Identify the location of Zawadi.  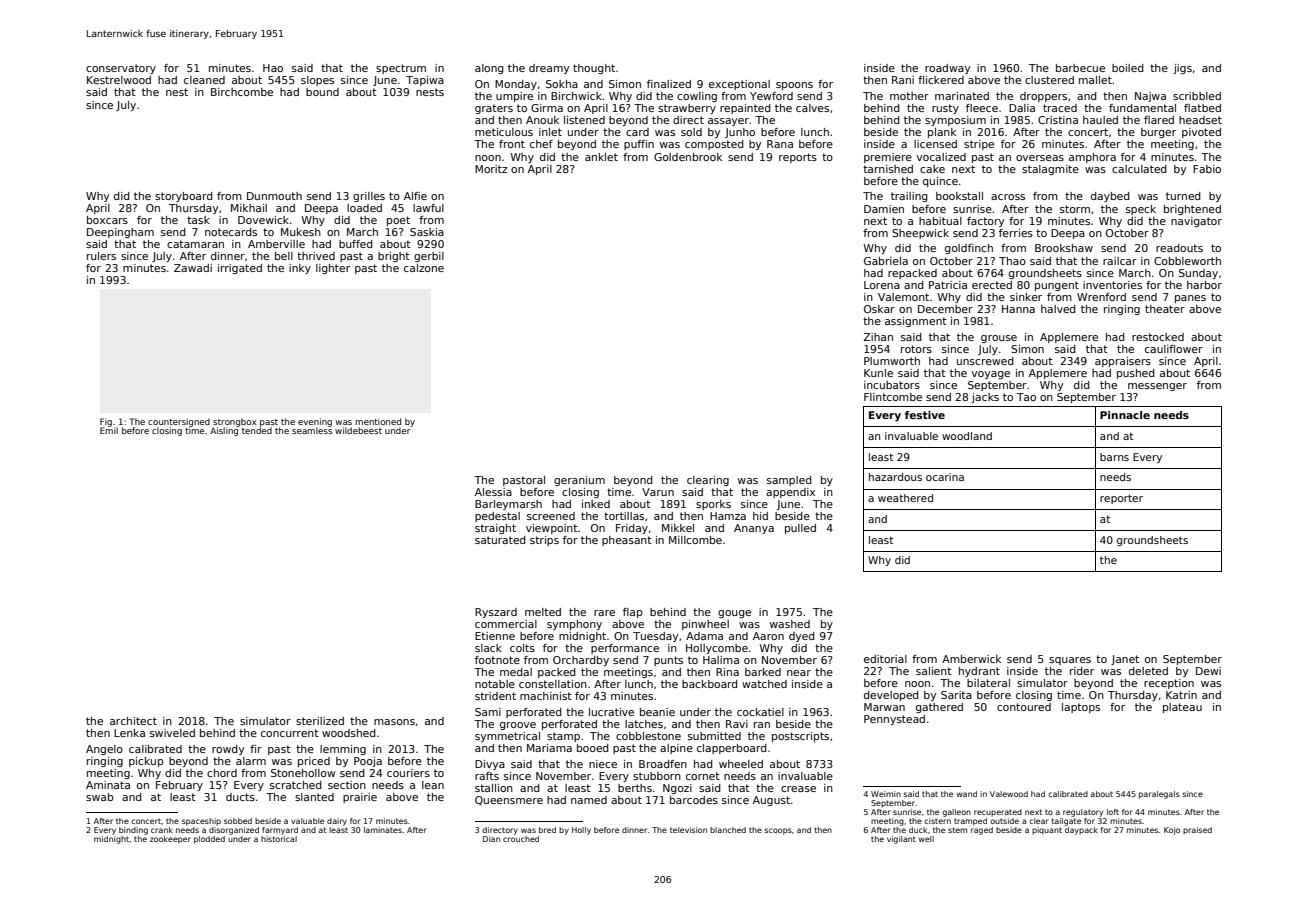
(193, 268).
